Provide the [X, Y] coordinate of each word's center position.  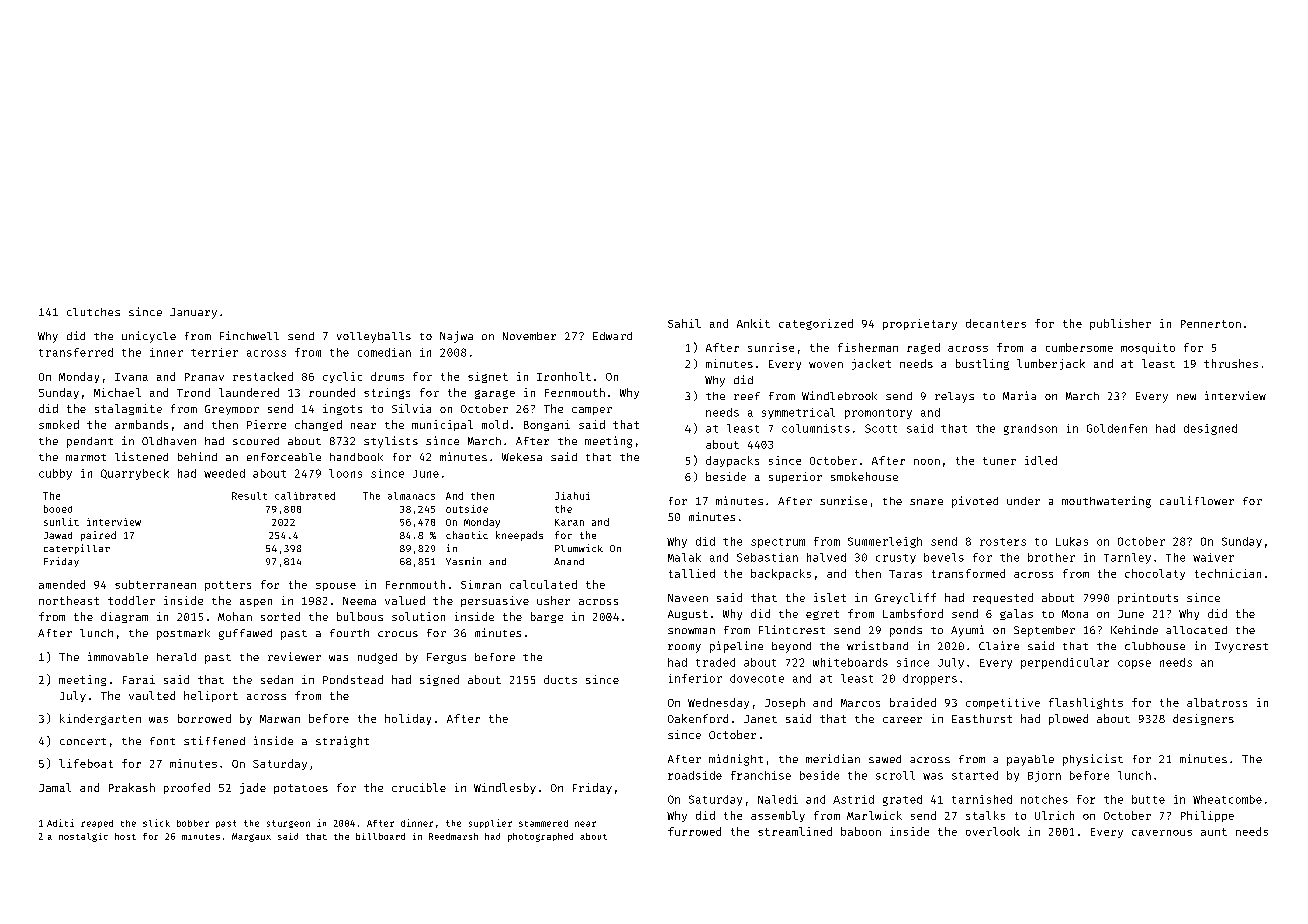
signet [488, 377]
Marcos [860, 703]
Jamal [55, 787]
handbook [356, 457]
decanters [996, 323]
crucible [419, 787]
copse [1134, 664]
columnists [816, 428]
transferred [76, 352]
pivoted [975, 502]
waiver [1213, 557]
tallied [692, 573]
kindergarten [100, 719]
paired [98, 536]
